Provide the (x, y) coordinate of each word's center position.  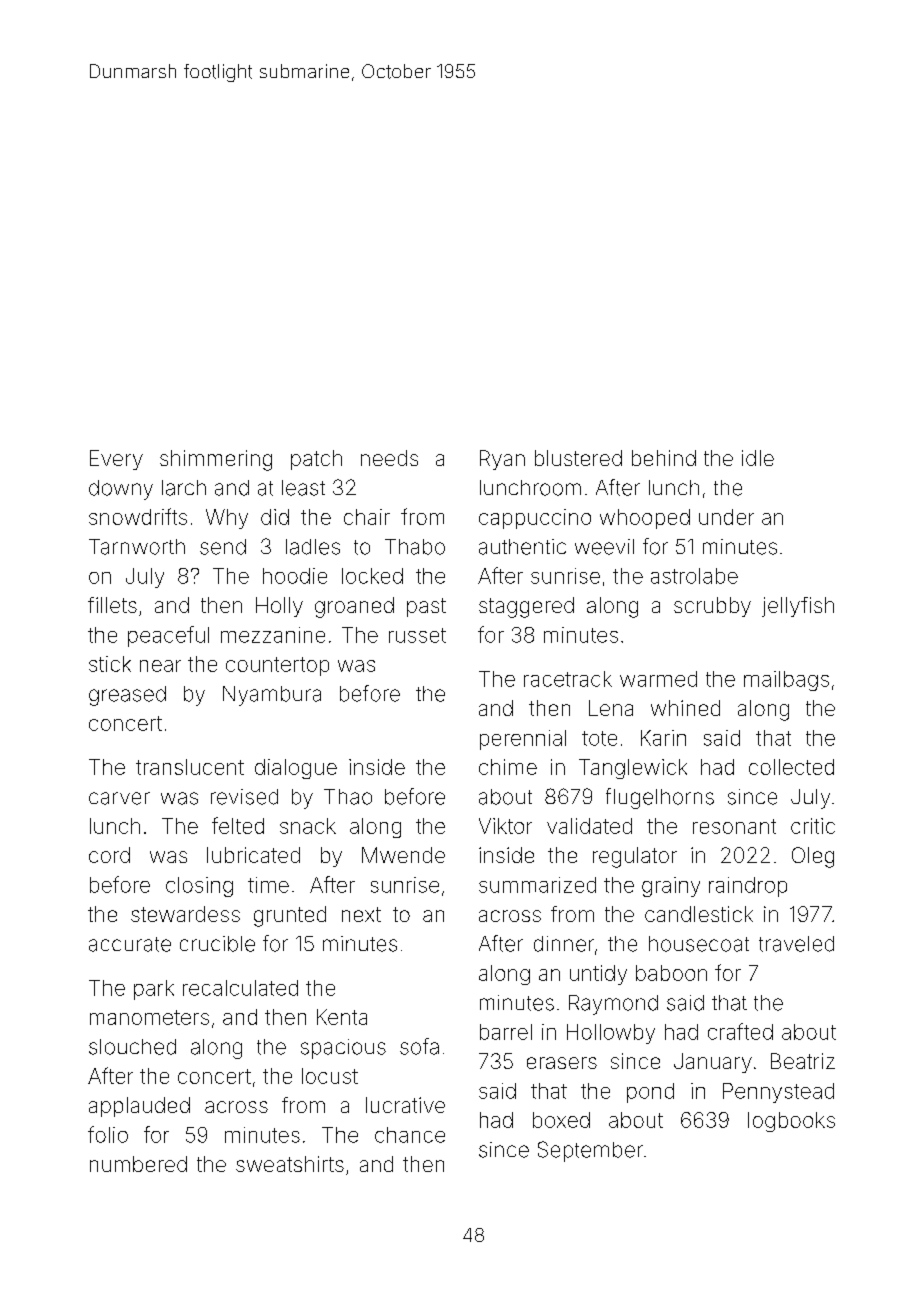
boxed (561, 1120)
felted (238, 825)
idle (758, 458)
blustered (578, 458)
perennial (523, 740)
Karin (663, 738)
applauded (139, 1107)
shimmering (216, 460)
